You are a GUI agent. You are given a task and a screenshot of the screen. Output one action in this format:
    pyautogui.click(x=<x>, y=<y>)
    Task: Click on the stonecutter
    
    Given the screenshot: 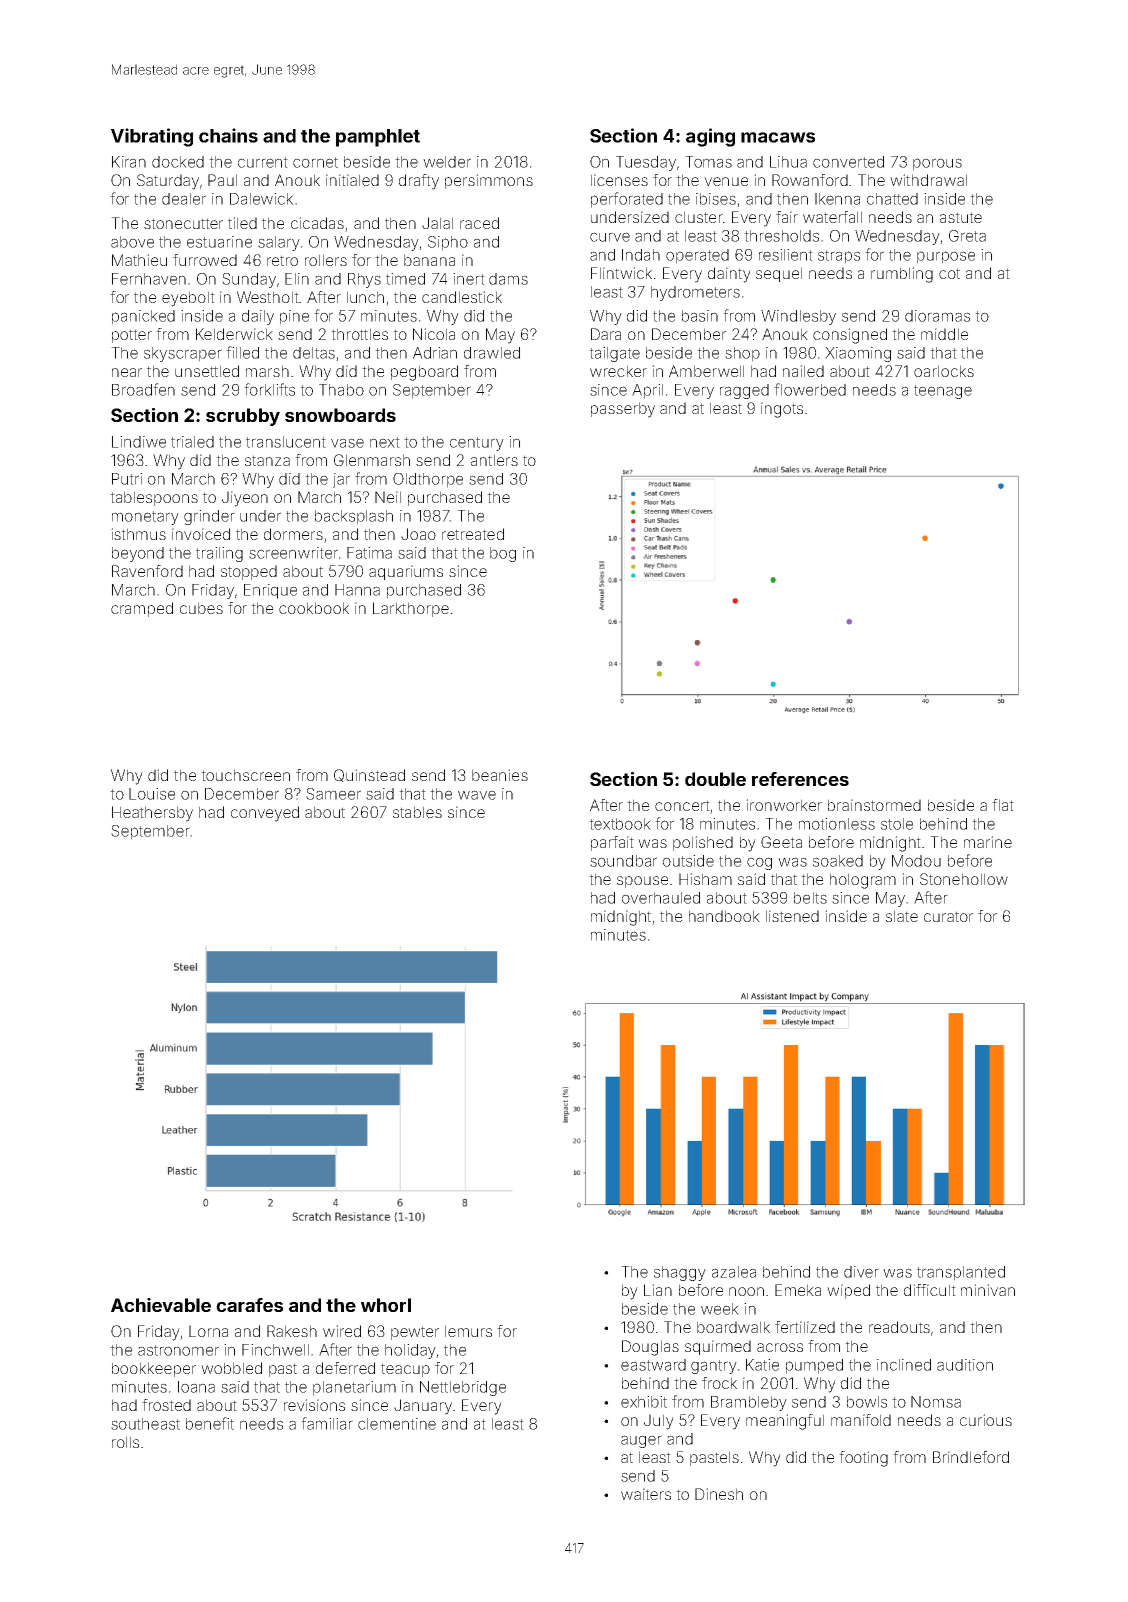 What is the action you would take?
    pyautogui.click(x=183, y=223)
